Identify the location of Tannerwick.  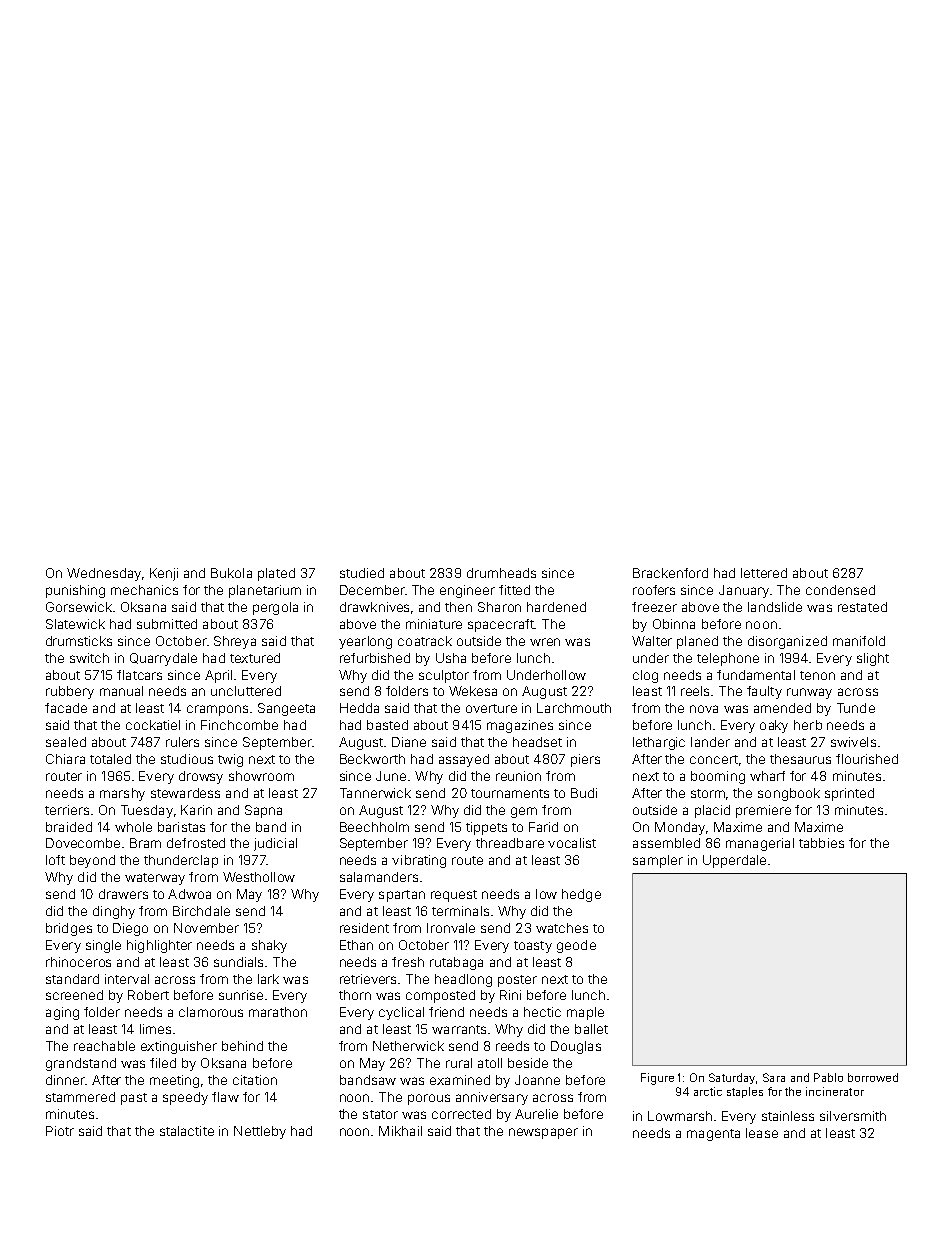
(375, 793).
